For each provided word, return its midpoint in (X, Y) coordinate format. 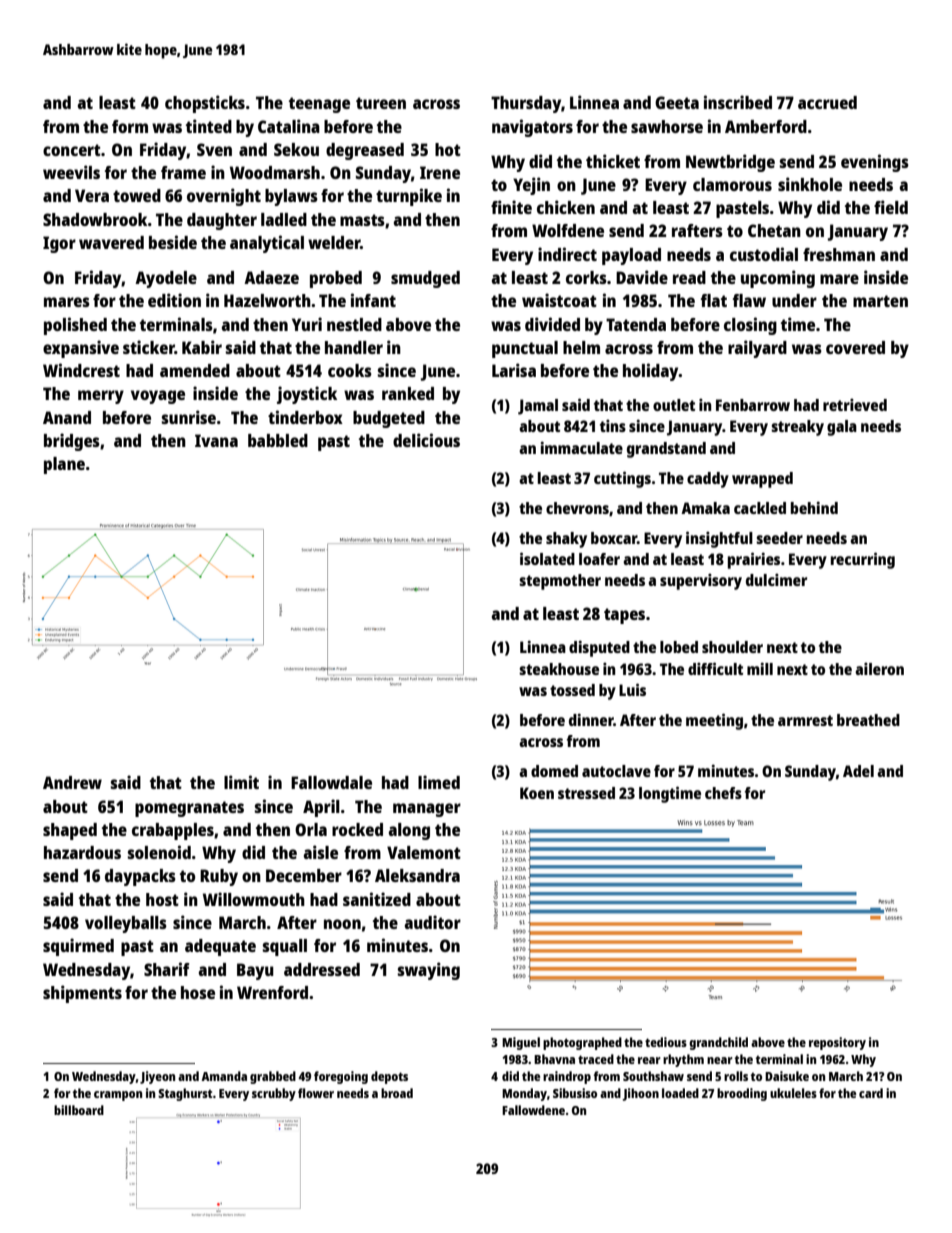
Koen (537, 793)
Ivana (216, 440)
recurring (863, 560)
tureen (381, 103)
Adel (858, 771)
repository (837, 1043)
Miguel (521, 1043)
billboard (79, 1110)
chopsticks (205, 104)
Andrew (72, 782)
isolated (547, 558)
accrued (827, 102)
